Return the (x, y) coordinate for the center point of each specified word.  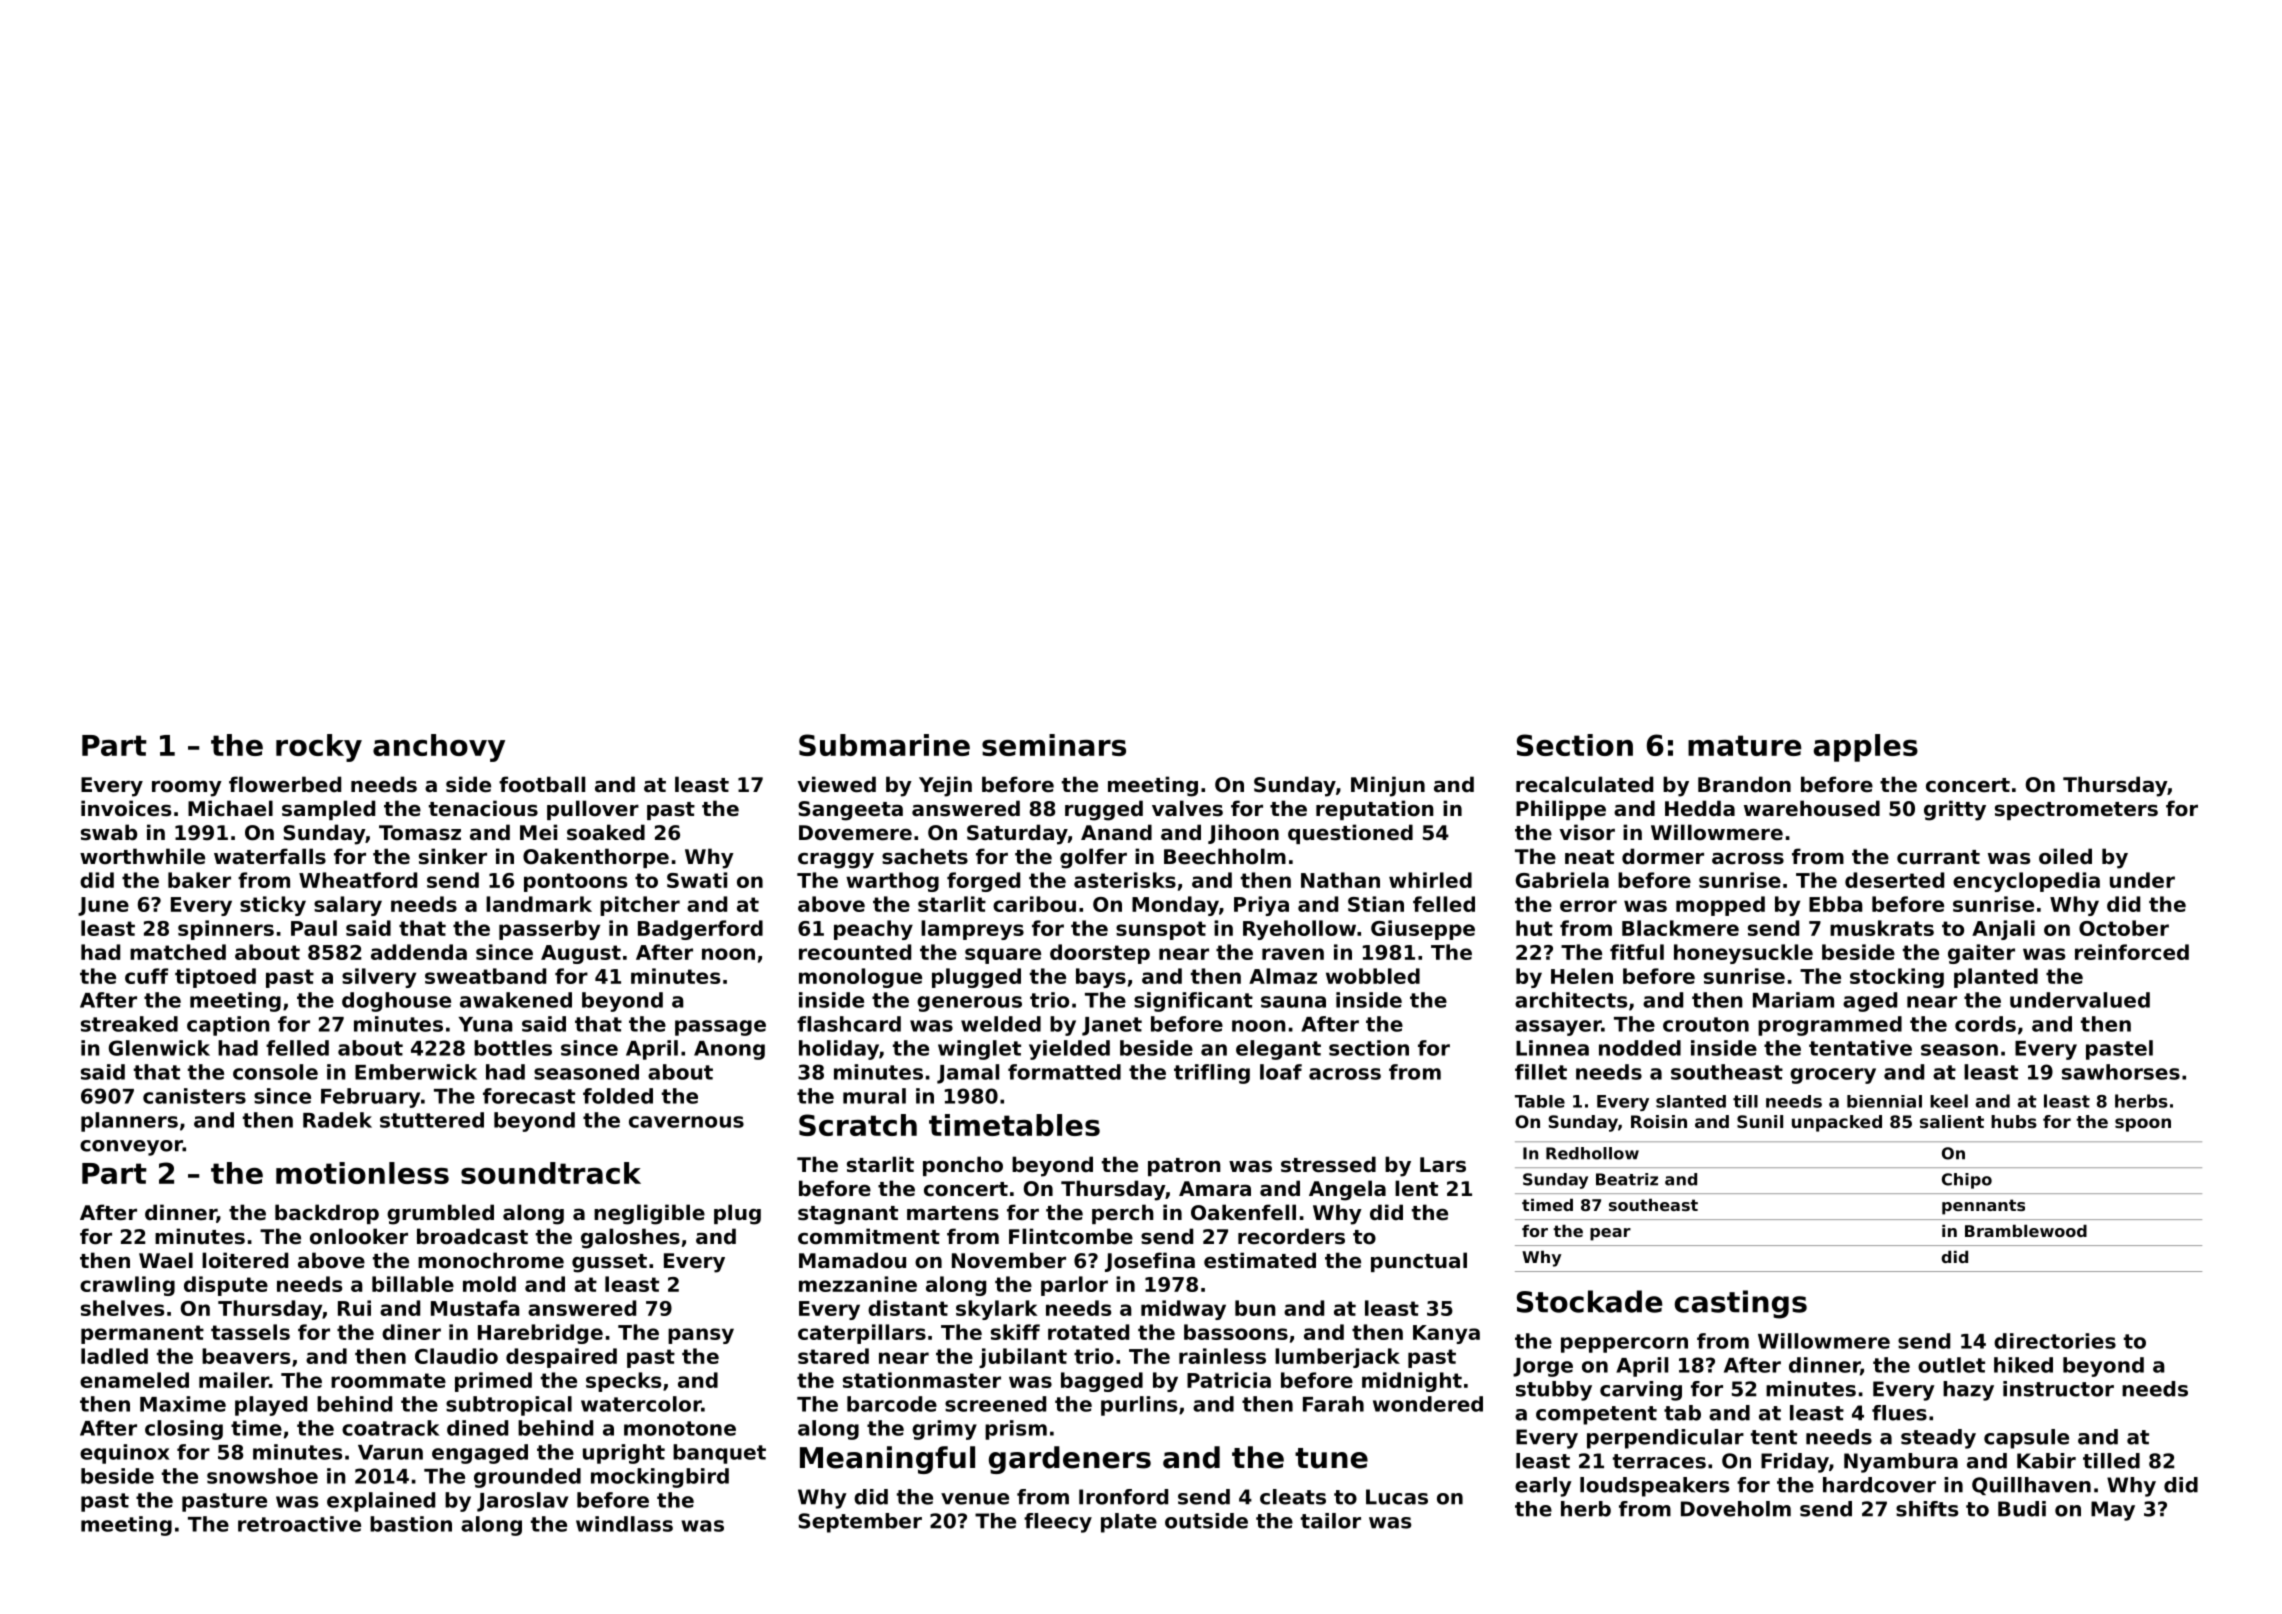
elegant (1278, 1050)
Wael (166, 1260)
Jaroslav (522, 1502)
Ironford (1123, 1497)
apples (1866, 748)
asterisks (1125, 880)
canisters (194, 1096)
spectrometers (2076, 811)
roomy (187, 789)
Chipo (1967, 1181)
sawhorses (2121, 1072)
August (581, 954)
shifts (1927, 1509)
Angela (1347, 1190)
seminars (1054, 745)
